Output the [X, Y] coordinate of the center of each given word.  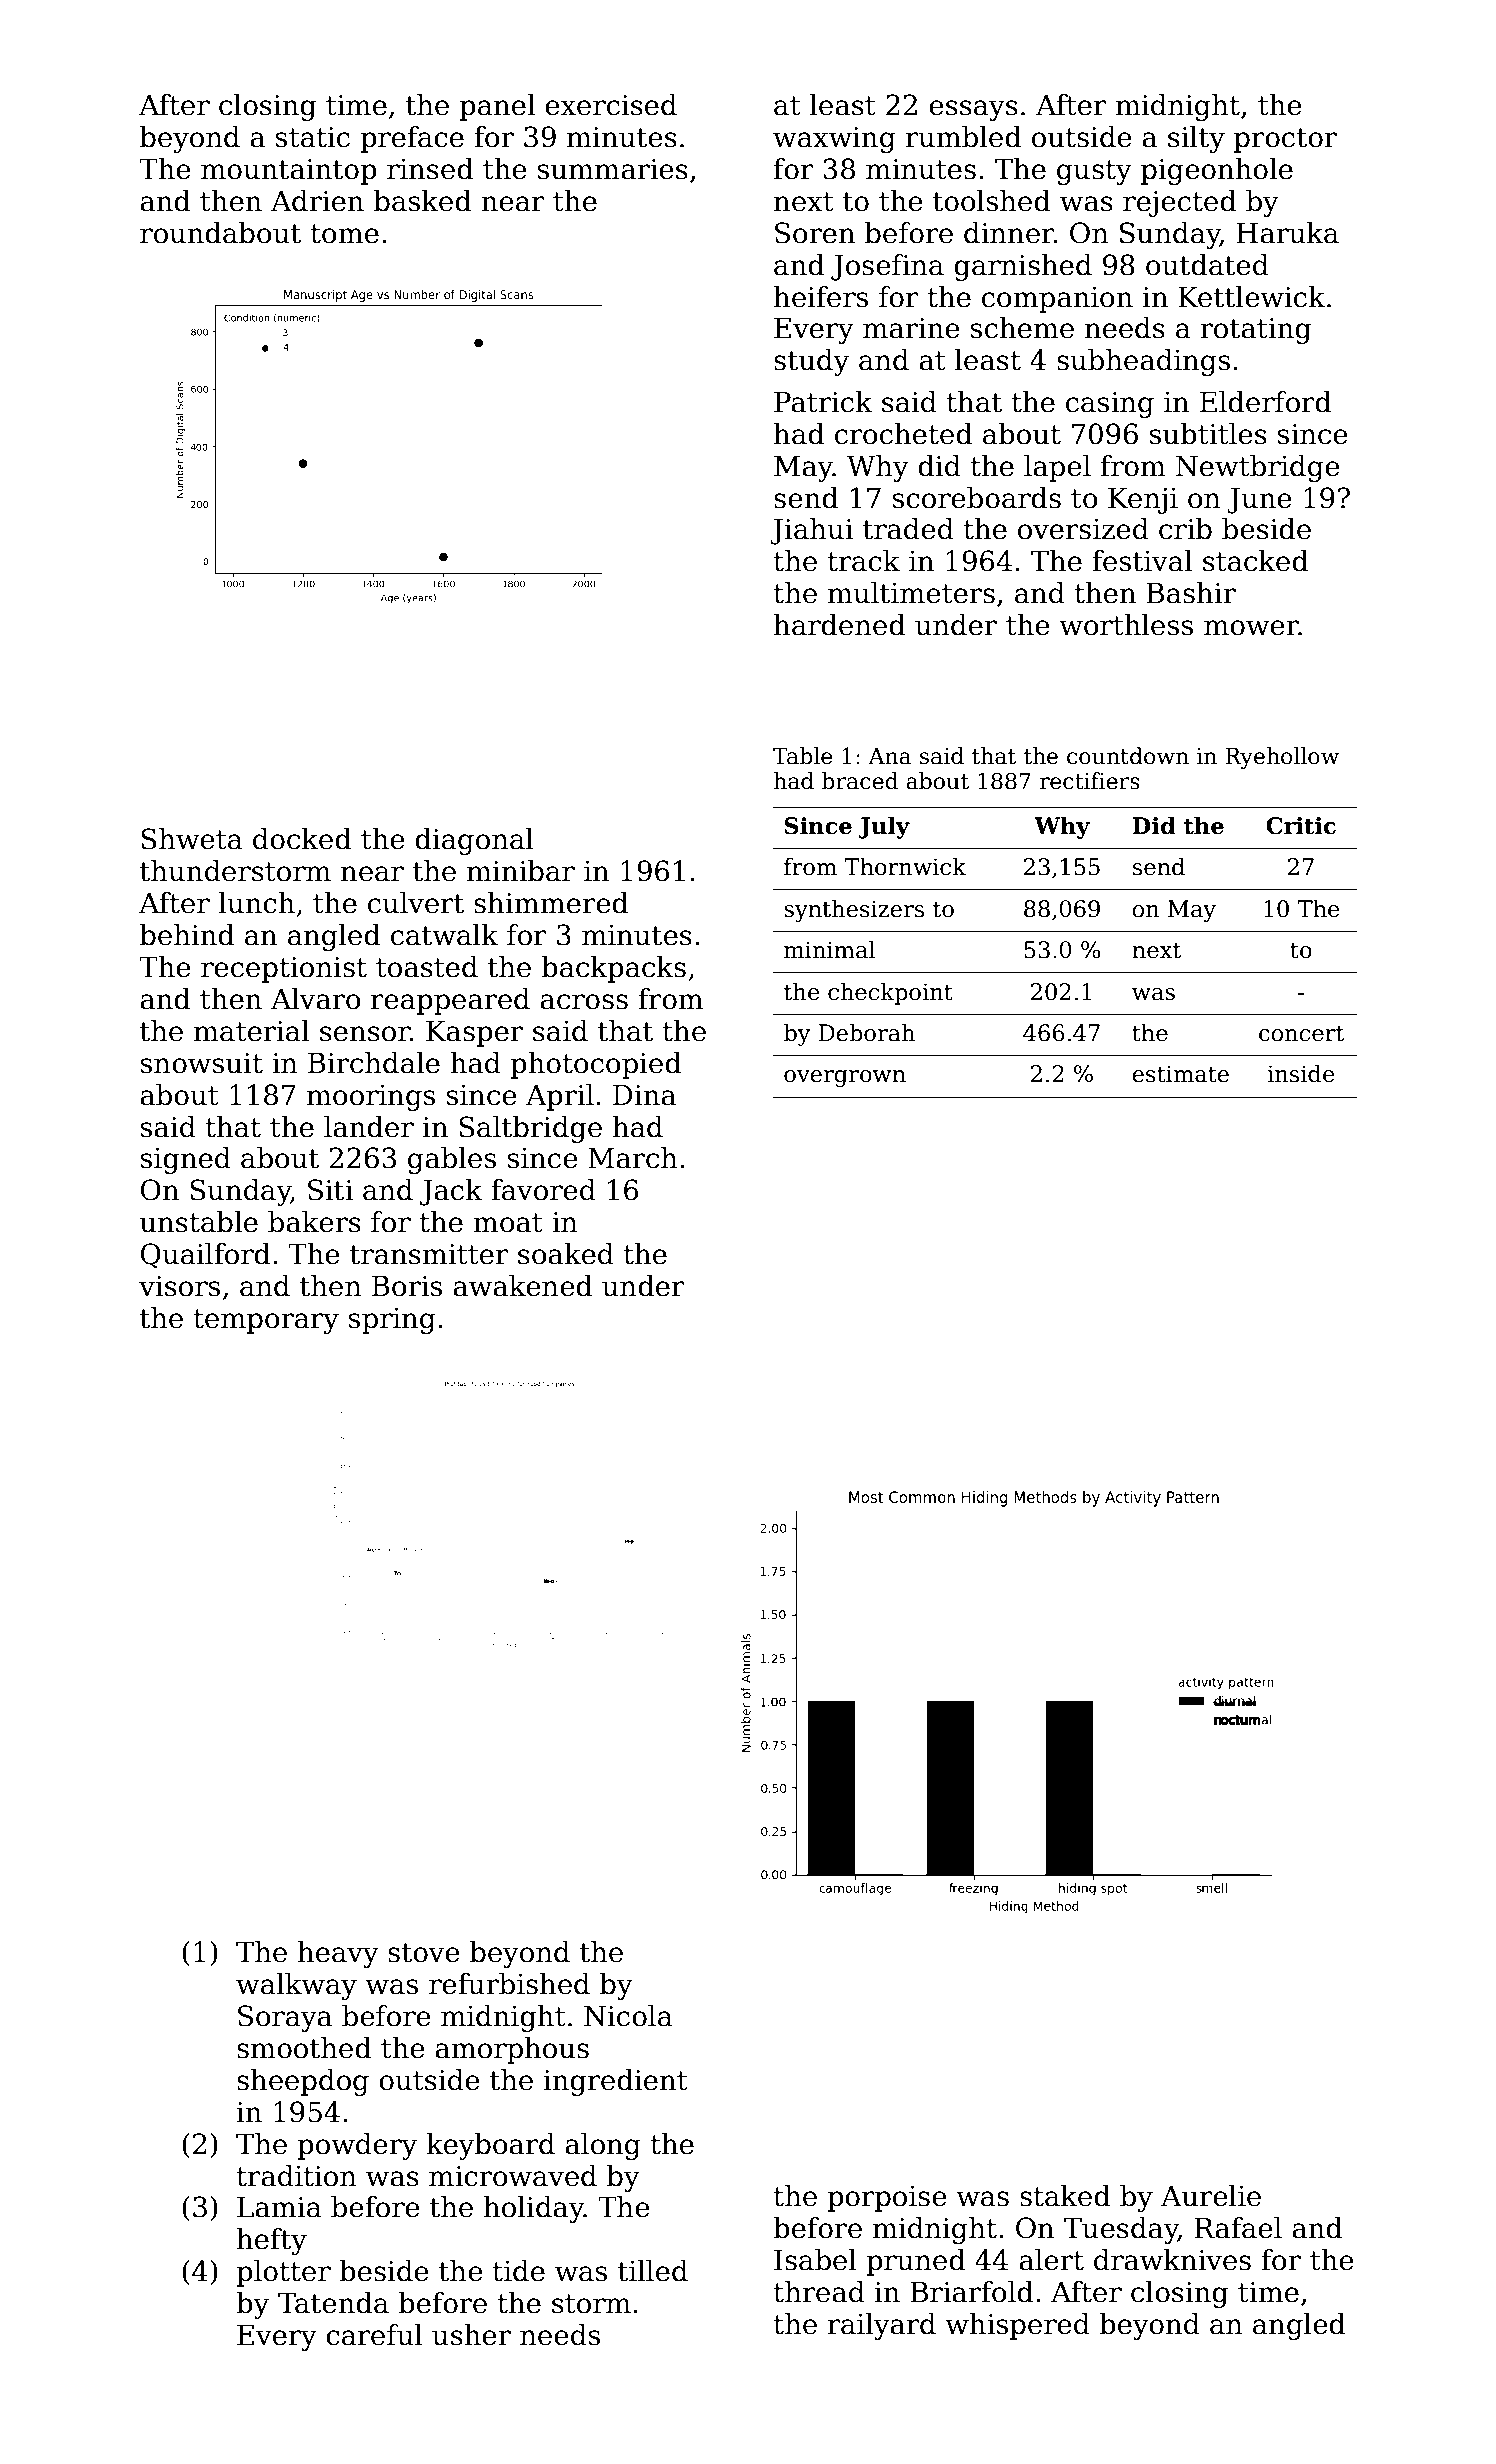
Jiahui [811, 531]
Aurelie [1211, 2196]
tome [344, 234]
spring [392, 1321]
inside [1301, 1073]
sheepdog [303, 2082]
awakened [522, 1286]
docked [302, 839]
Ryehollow [1282, 758]
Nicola [628, 2016]
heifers [821, 297]
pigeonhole [1217, 171]
